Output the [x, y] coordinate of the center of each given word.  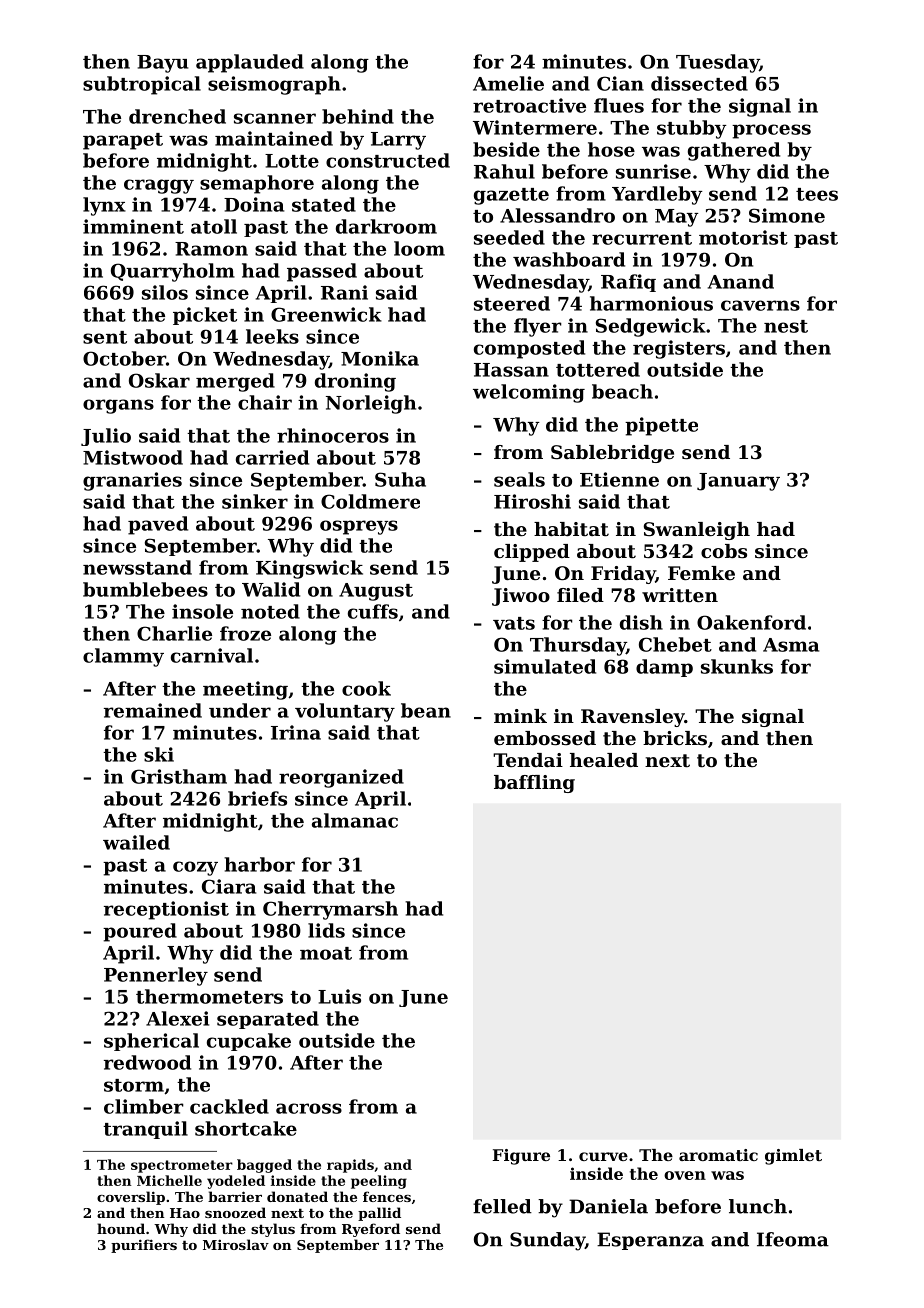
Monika [380, 358]
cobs [724, 551]
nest [786, 326]
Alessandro [557, 215]
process [771, 131]
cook [366, 688]
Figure [521, 1157]
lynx [104, 206]
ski [159, 754]
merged [235, 382]
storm [134, 1085]
